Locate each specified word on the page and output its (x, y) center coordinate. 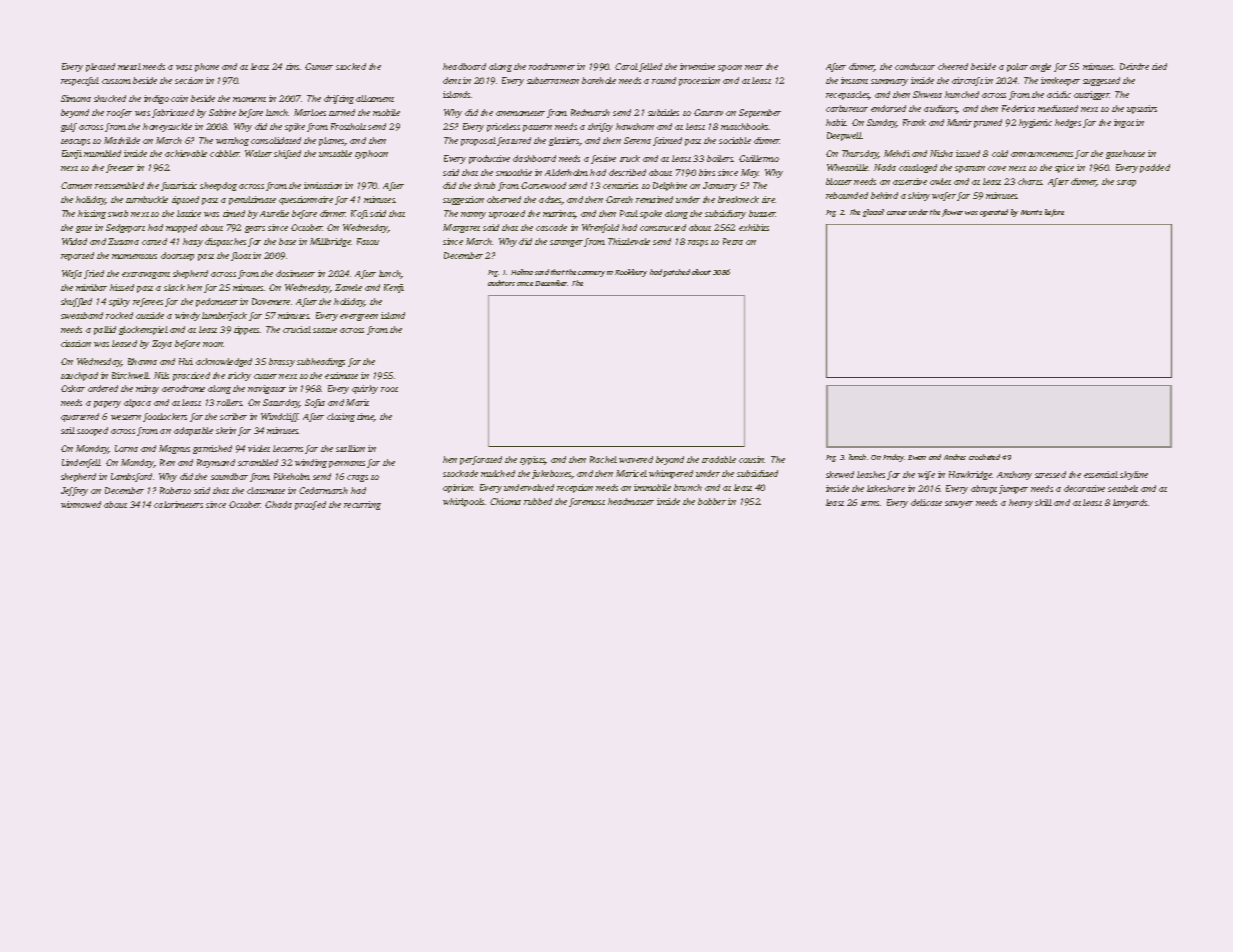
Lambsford (131, 477)
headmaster (631, 501)
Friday (894, 458)
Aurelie (274, 213)
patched (676, 273)
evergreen (359, 317)
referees (148, 302)
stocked (351, 66)
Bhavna (142, 361)
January (720, 186)
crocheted (984, 457)
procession (699, 81)
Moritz (1031, 212)
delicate (926, 502)
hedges (1068, 123)
